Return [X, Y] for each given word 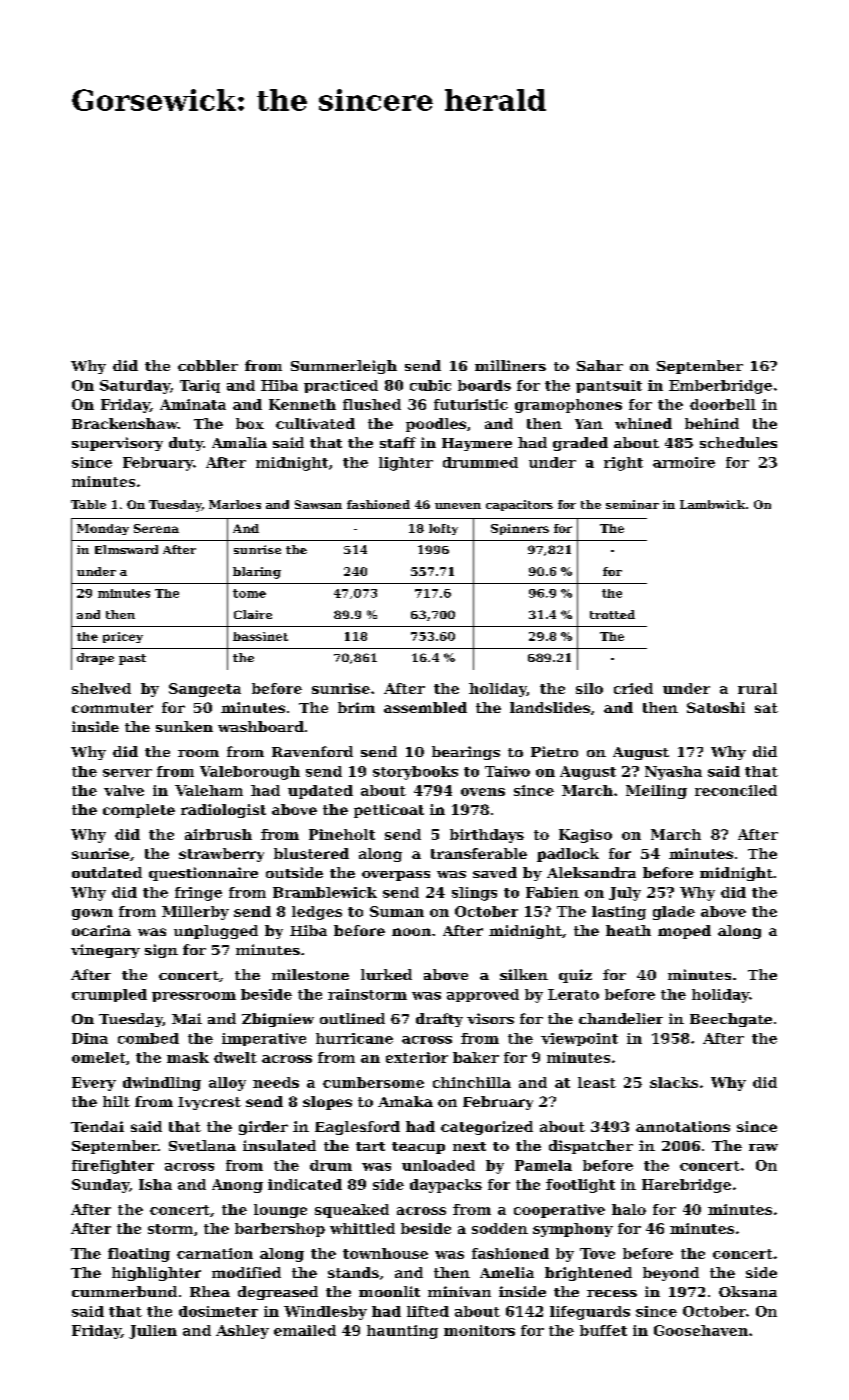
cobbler [208, 365]
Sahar [600, 365]
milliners [510, 365]
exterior [417, 1057]
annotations [683, 1126]
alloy [227, 1084]
